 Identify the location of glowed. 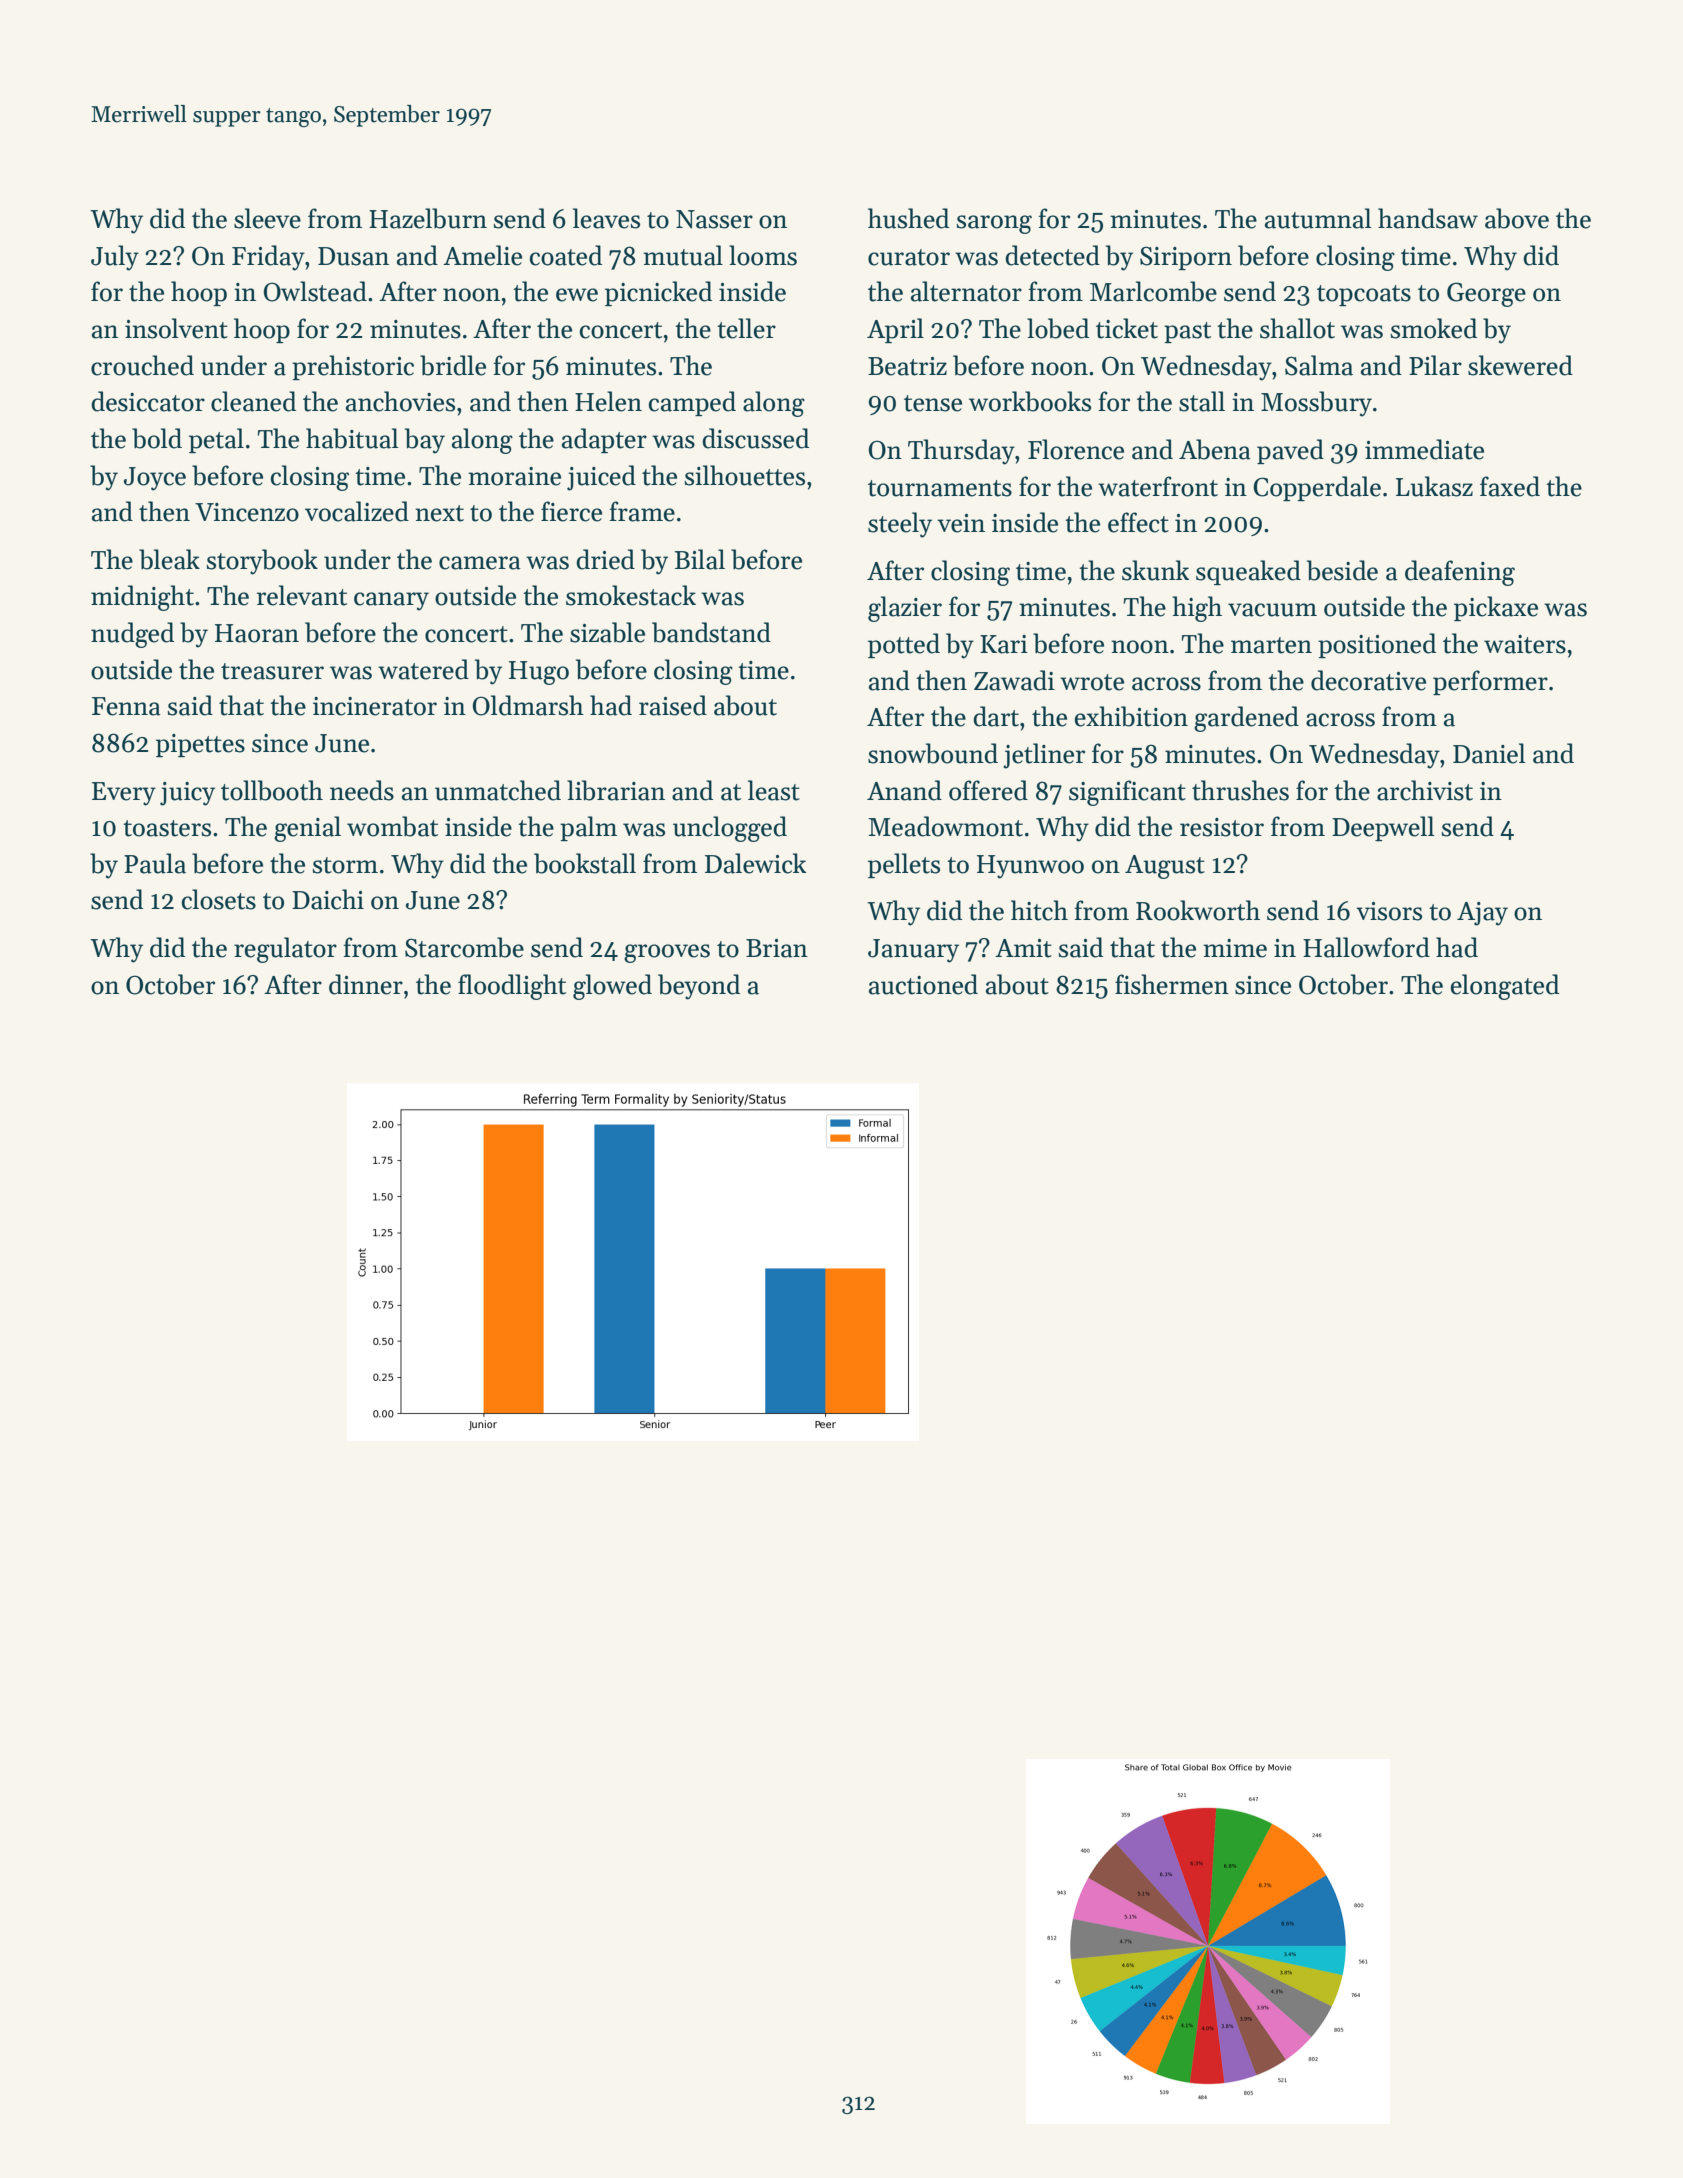
(612, 987).
